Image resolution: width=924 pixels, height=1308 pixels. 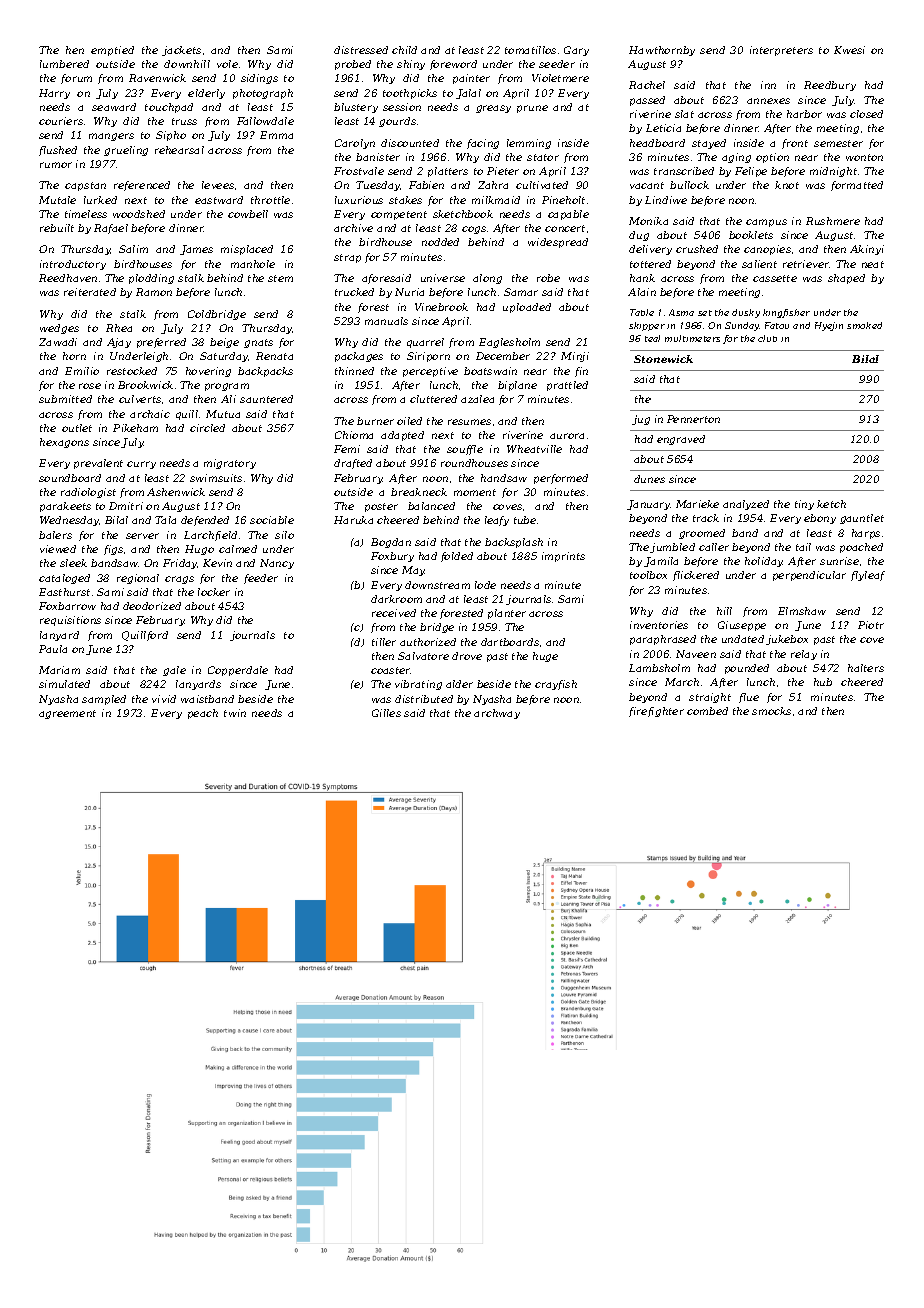 What do you see at coordinates (142, 536) in the screenshot?
I see `server` at bounding box center [142, 536].
